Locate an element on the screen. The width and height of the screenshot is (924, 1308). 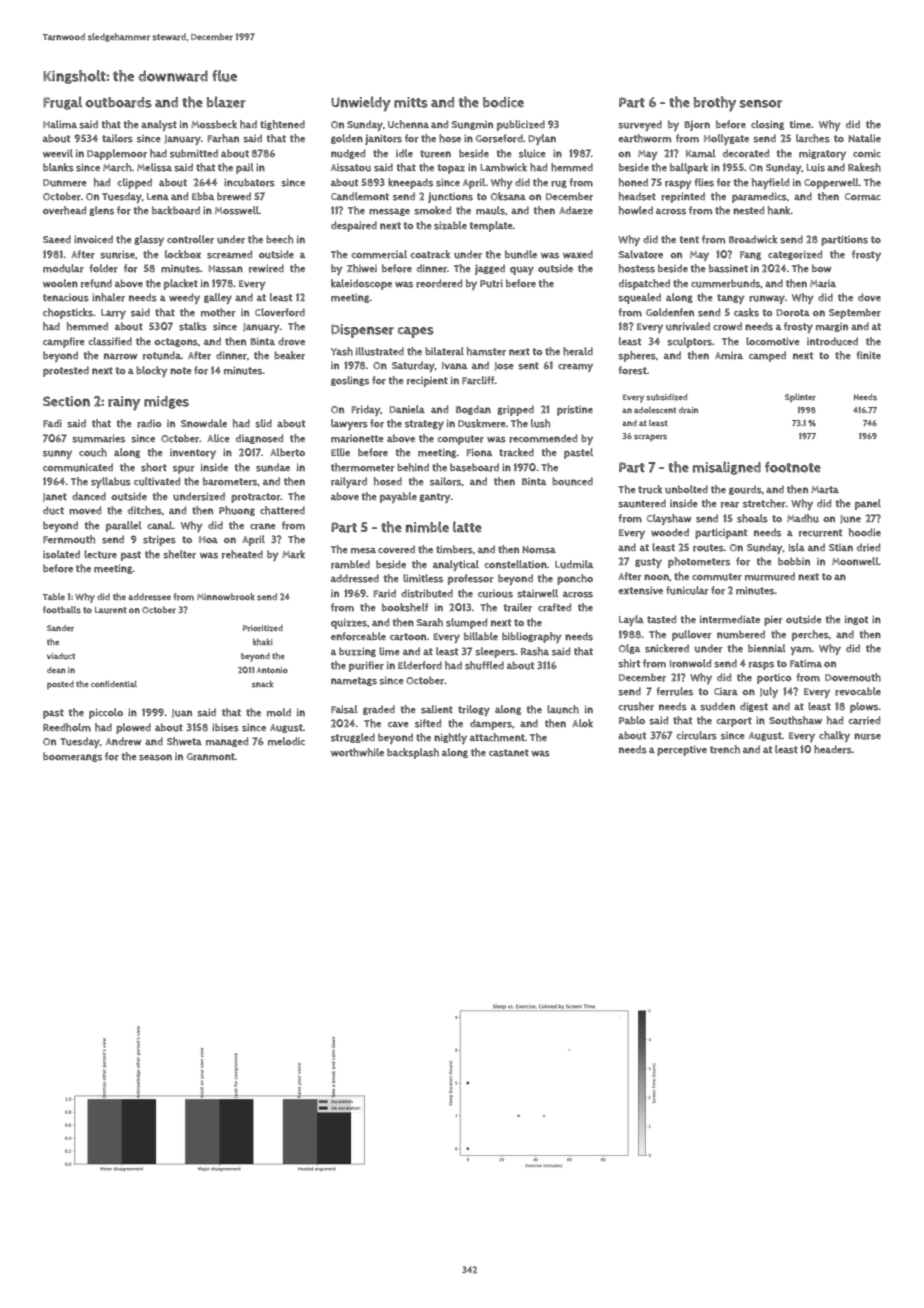
raspy is located at coordinates (678, 184).
